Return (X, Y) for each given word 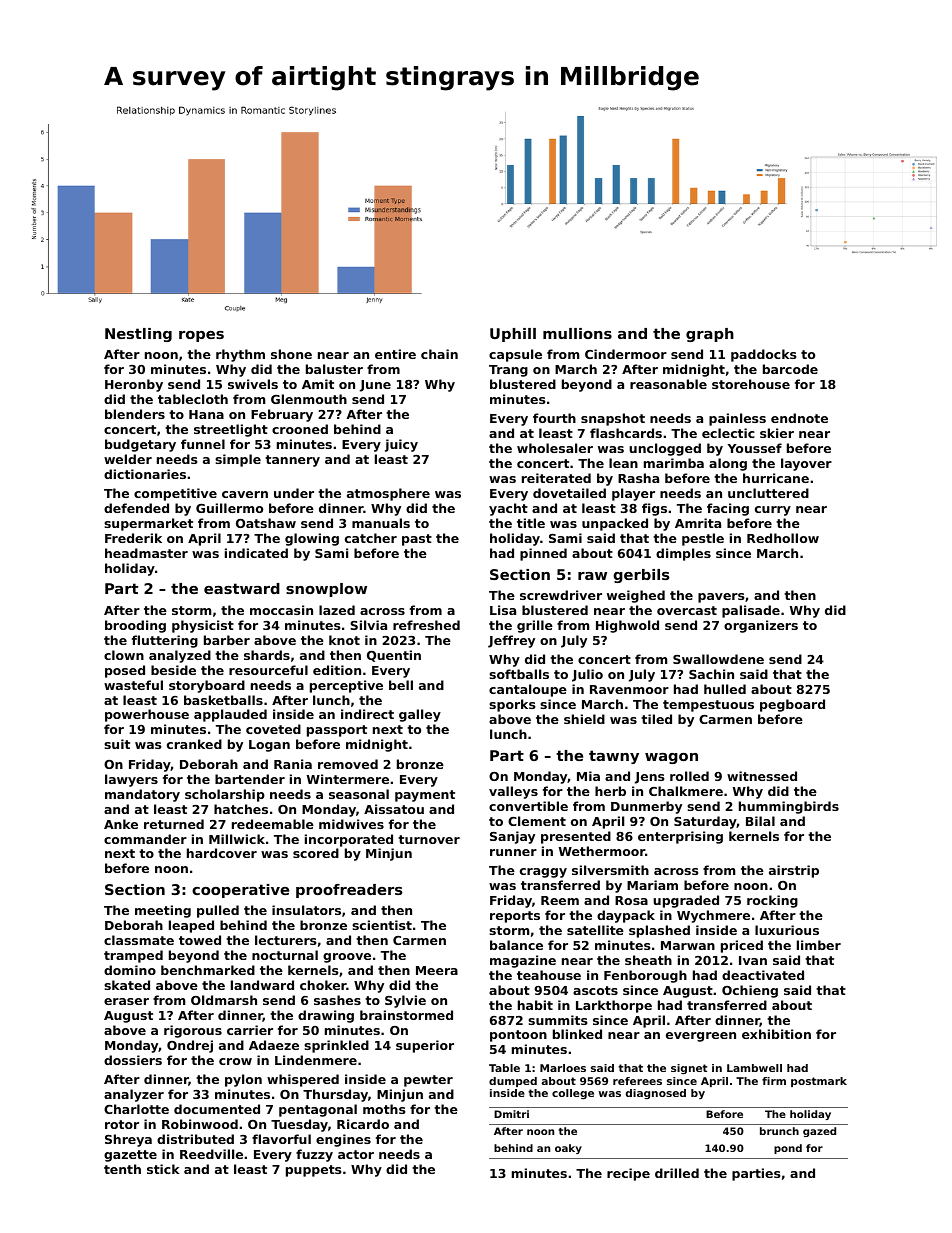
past (417, 540)
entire (395, 354)
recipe (628, 1174)
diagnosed (656, 1094)
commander (145, 839)
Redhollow (783, 538)
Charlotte (136, 1109)
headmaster (146, 553)
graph (710, 335)
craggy (543, 873)
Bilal (760, 821)
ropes (201, 336)
